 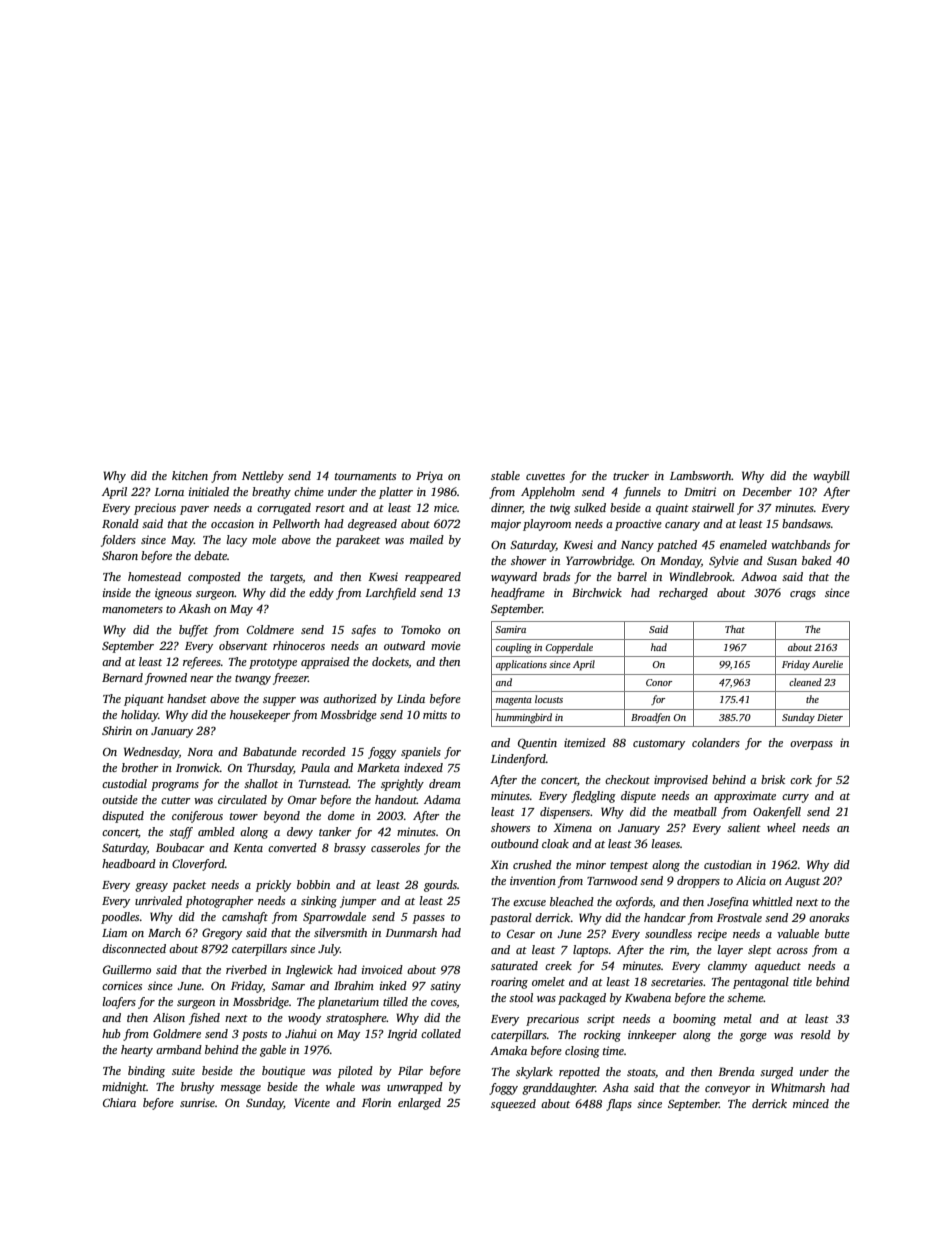 I want to click on colanders, so click(x=716, y=742).
